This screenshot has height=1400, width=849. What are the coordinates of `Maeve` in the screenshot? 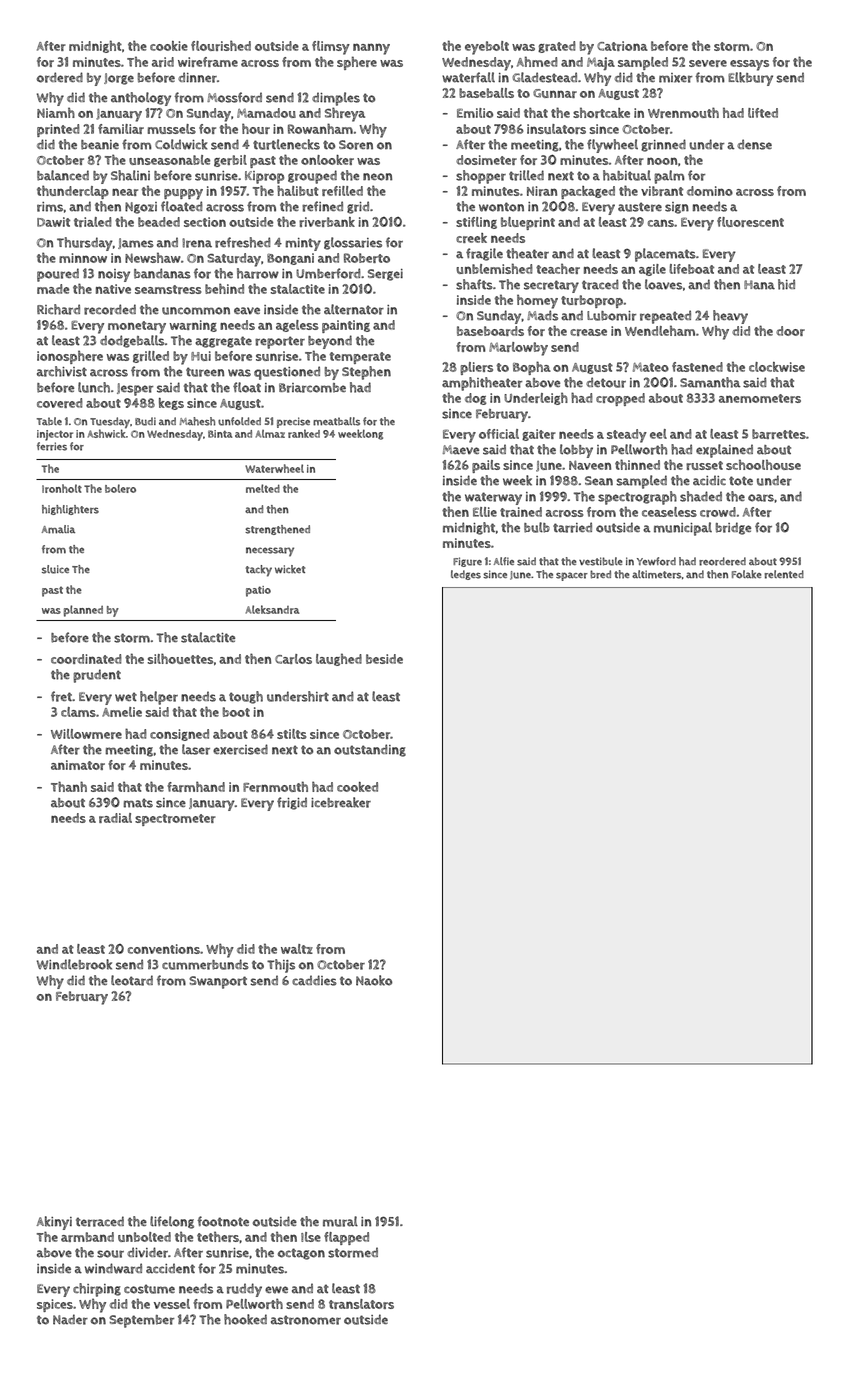 It's located at (461, 450).
